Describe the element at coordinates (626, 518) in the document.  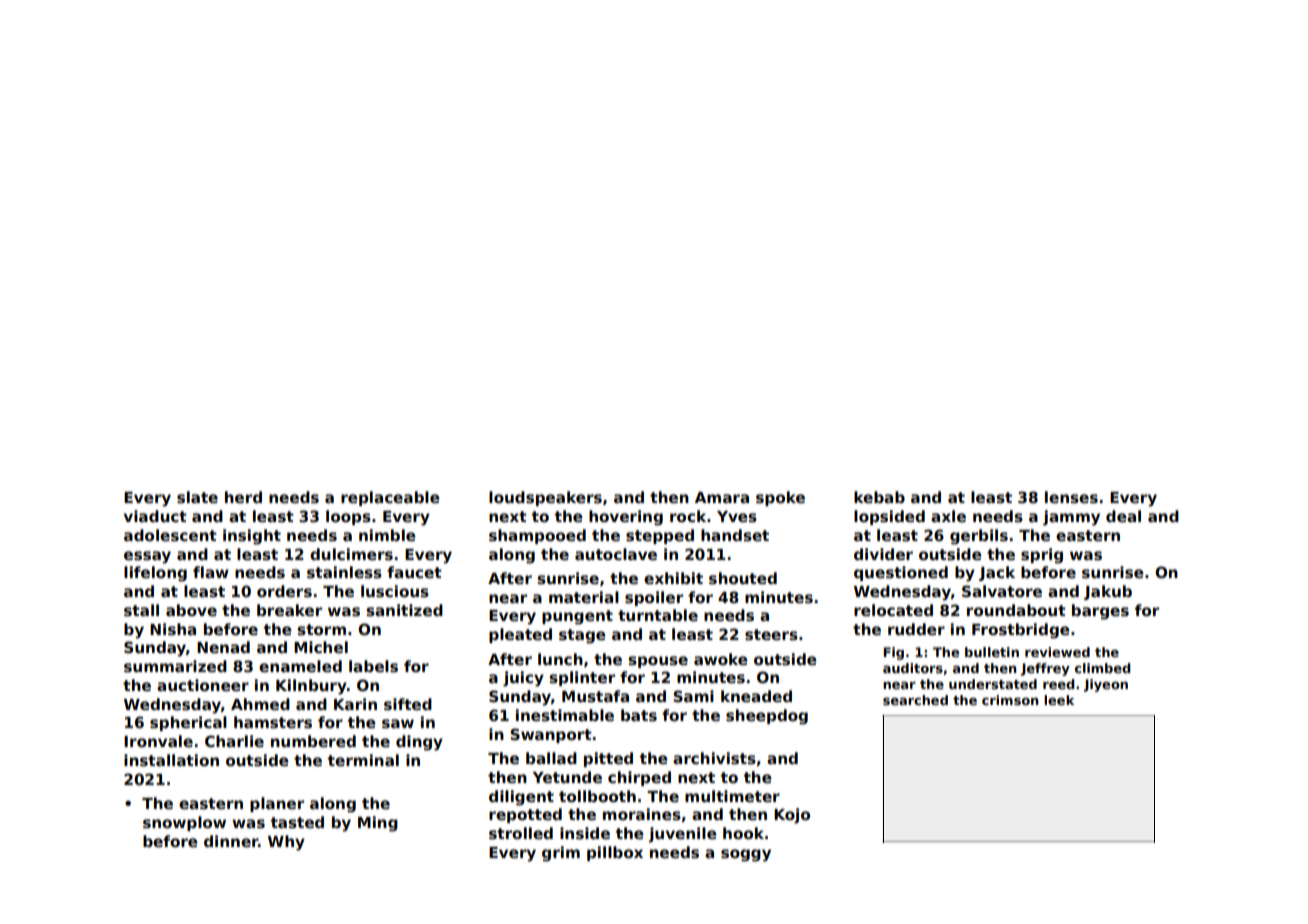
I see `hovering` at that location.
